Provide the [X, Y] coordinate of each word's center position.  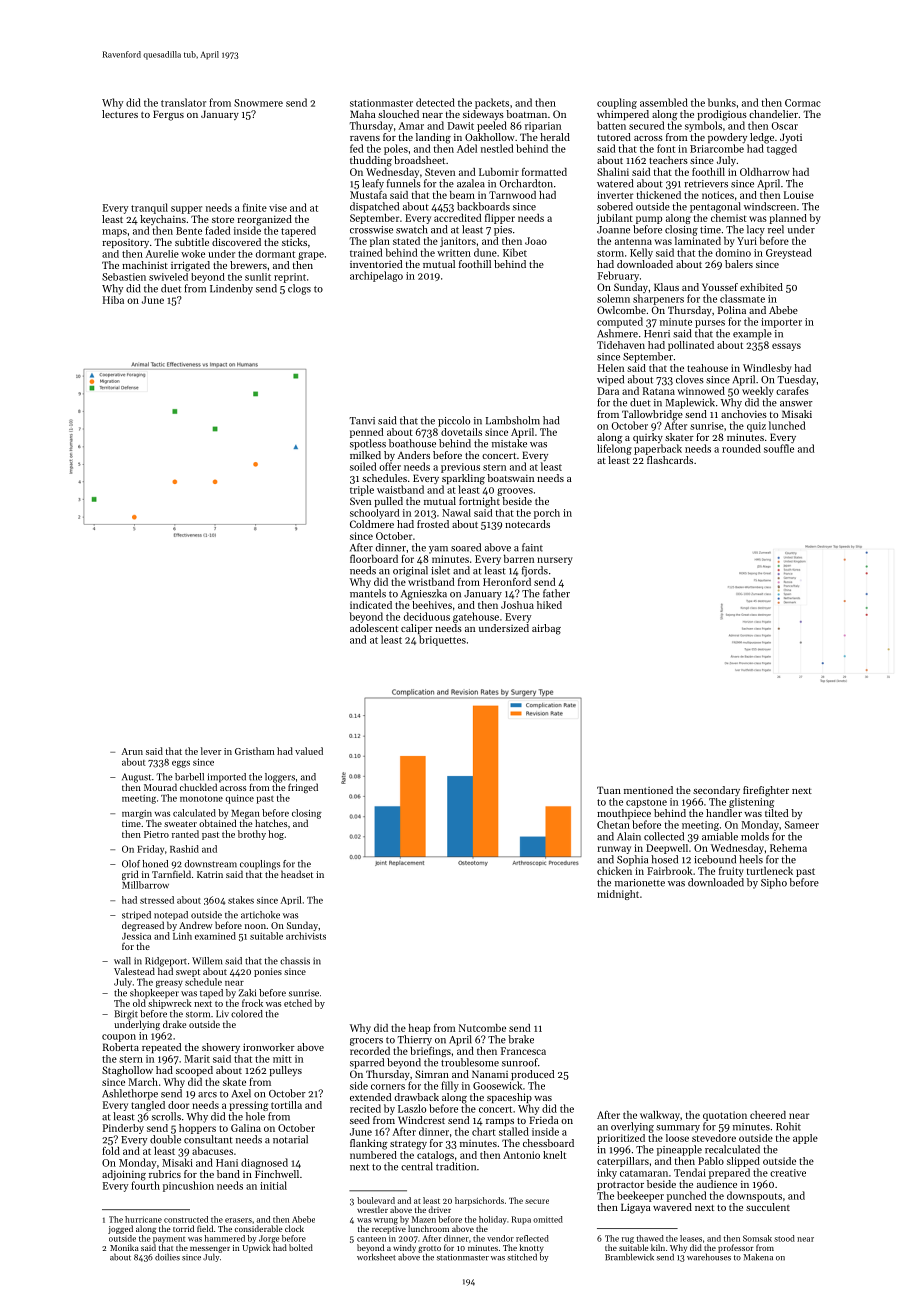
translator [183, 102]
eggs [181, 764]
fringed [303, 788]
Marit [197, 1059]
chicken [614, 871]
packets [492, 103]
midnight [618, 895]
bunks [722, 102]
